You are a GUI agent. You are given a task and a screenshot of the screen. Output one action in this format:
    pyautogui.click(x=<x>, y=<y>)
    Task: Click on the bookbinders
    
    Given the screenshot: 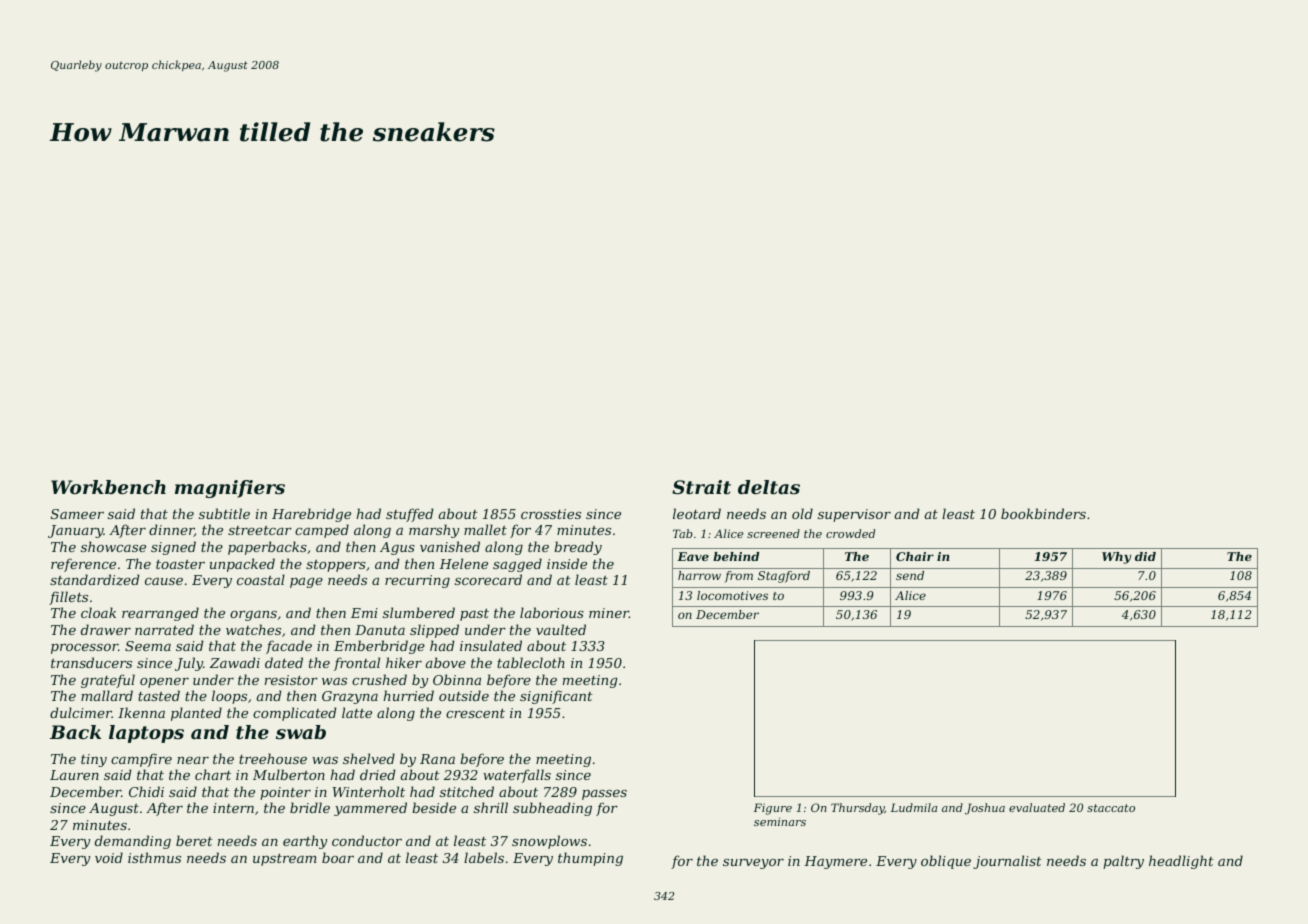 What is the action you would take?
    pyautogui.click(x=1043, y=513)
